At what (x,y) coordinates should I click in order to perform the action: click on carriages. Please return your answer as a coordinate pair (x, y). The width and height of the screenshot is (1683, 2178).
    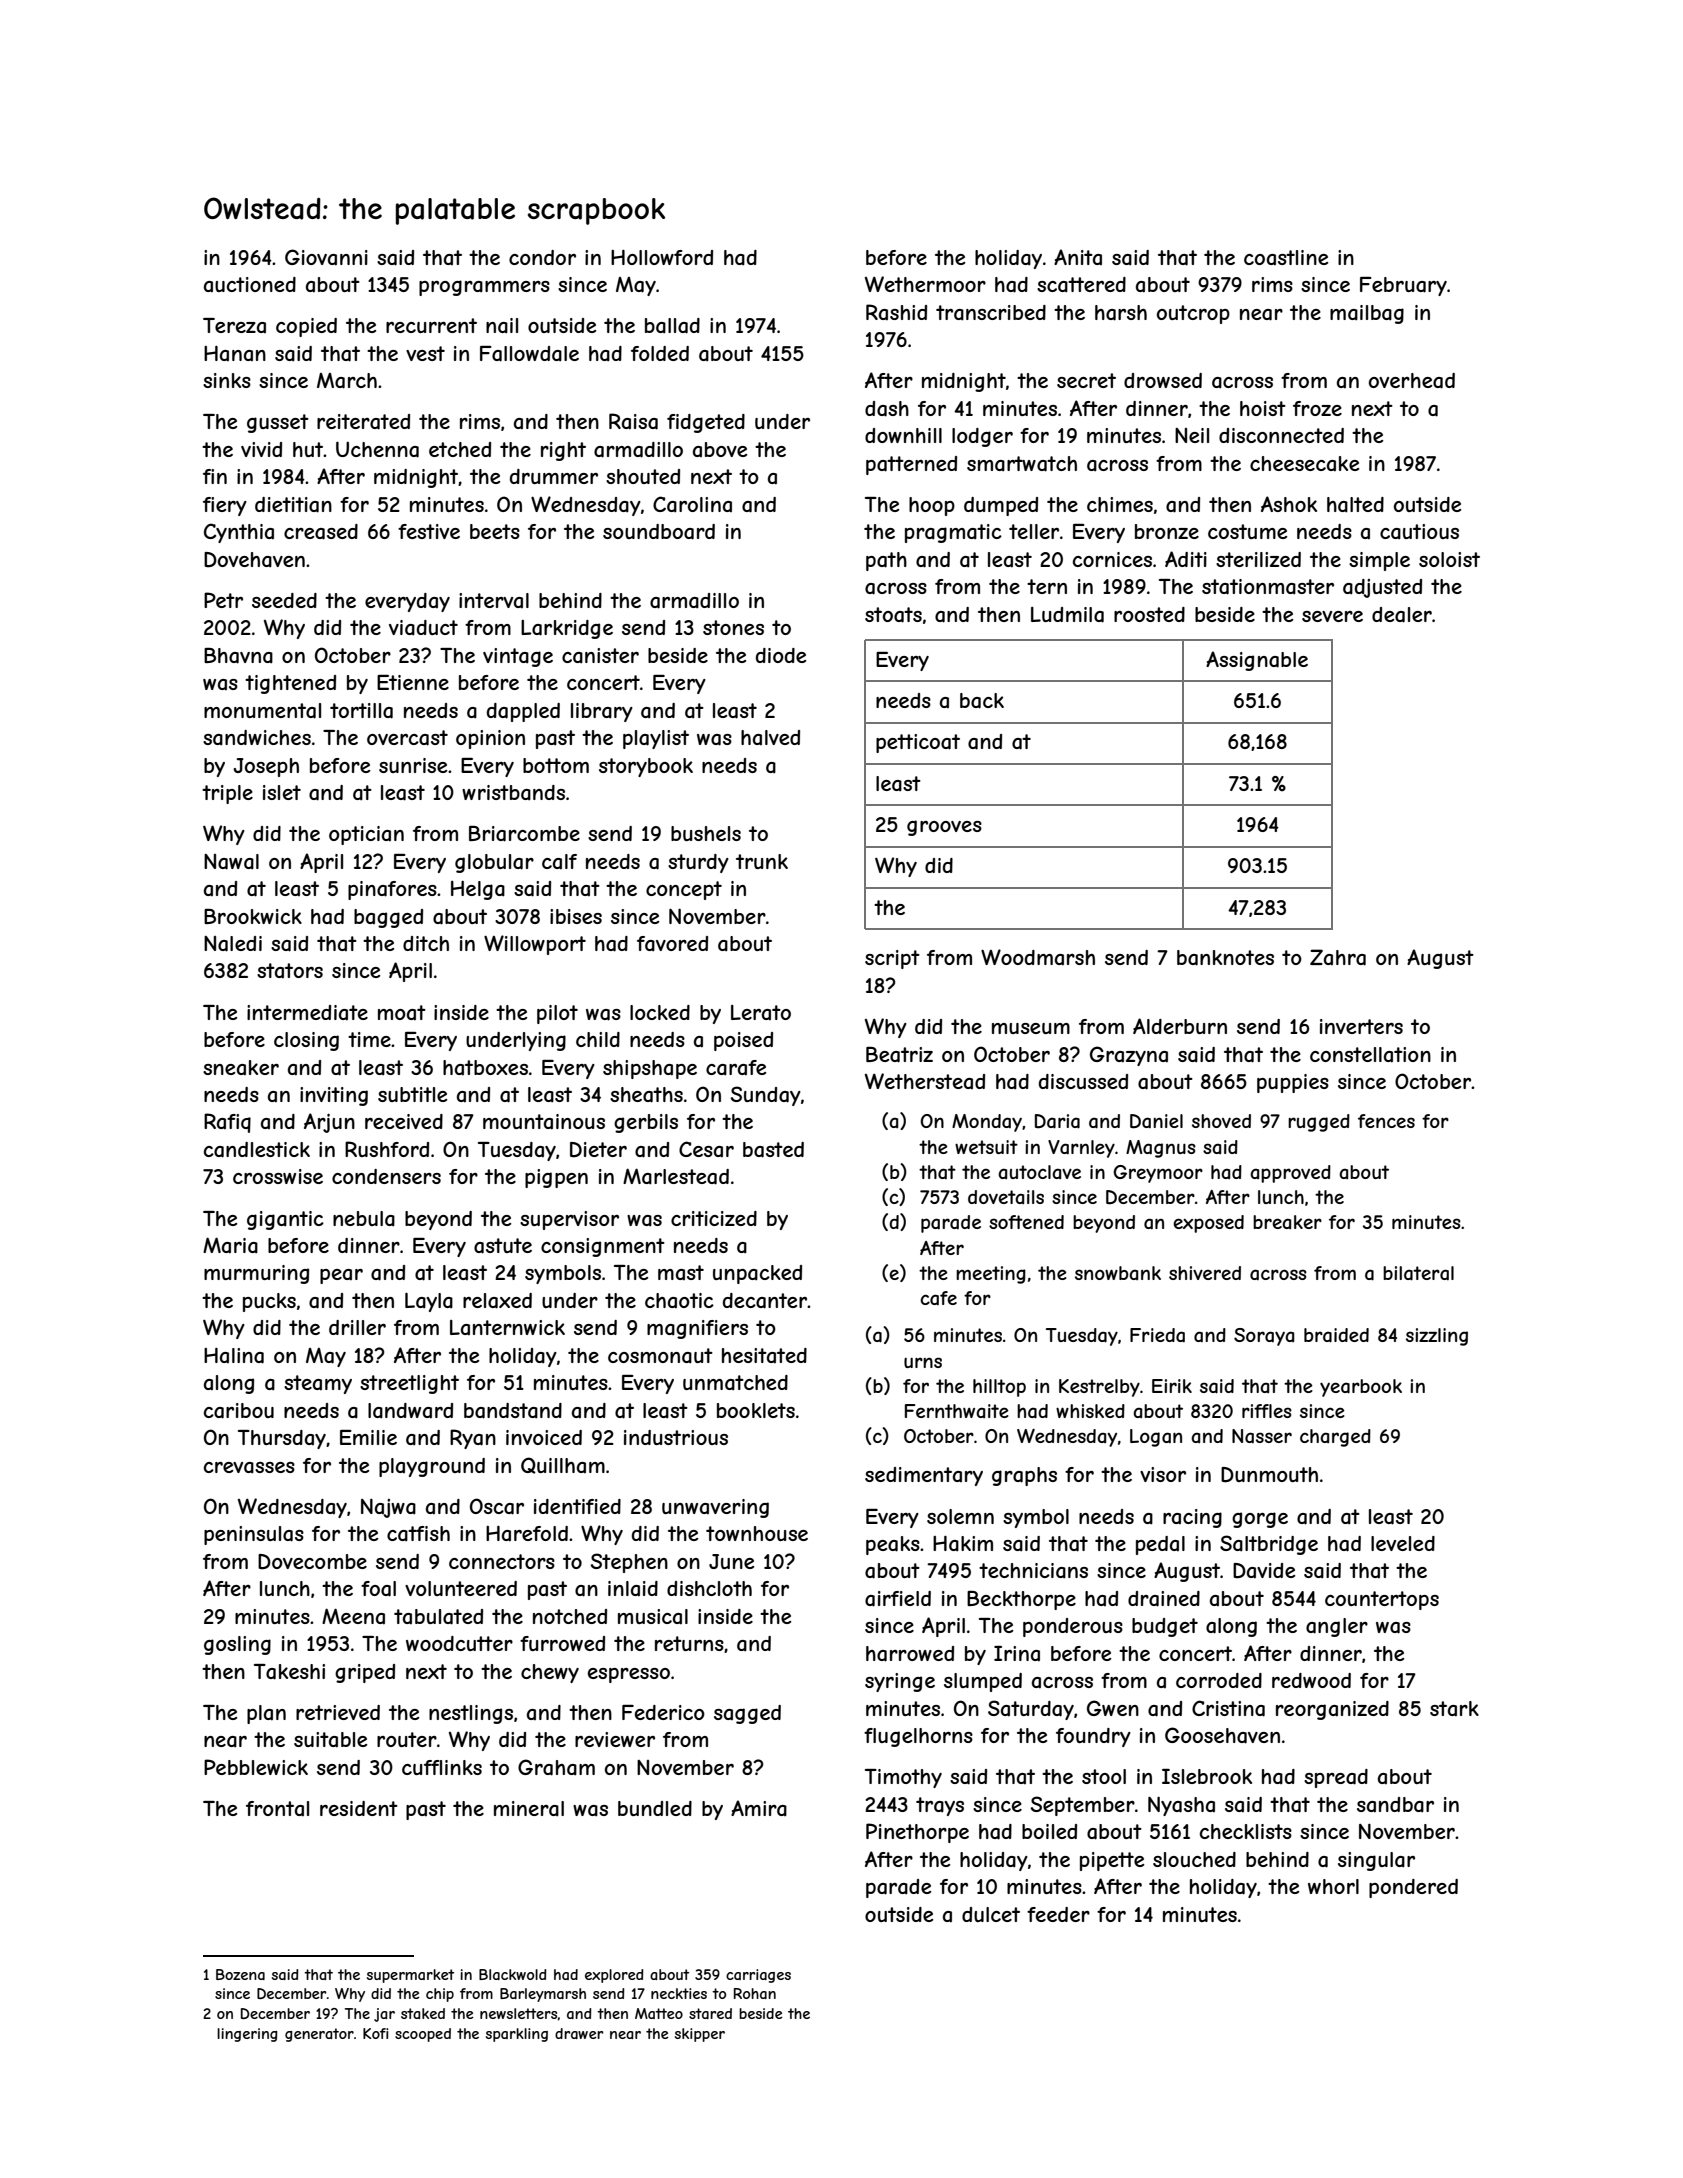
    Looking at the image, I should click on (758, 1976).
